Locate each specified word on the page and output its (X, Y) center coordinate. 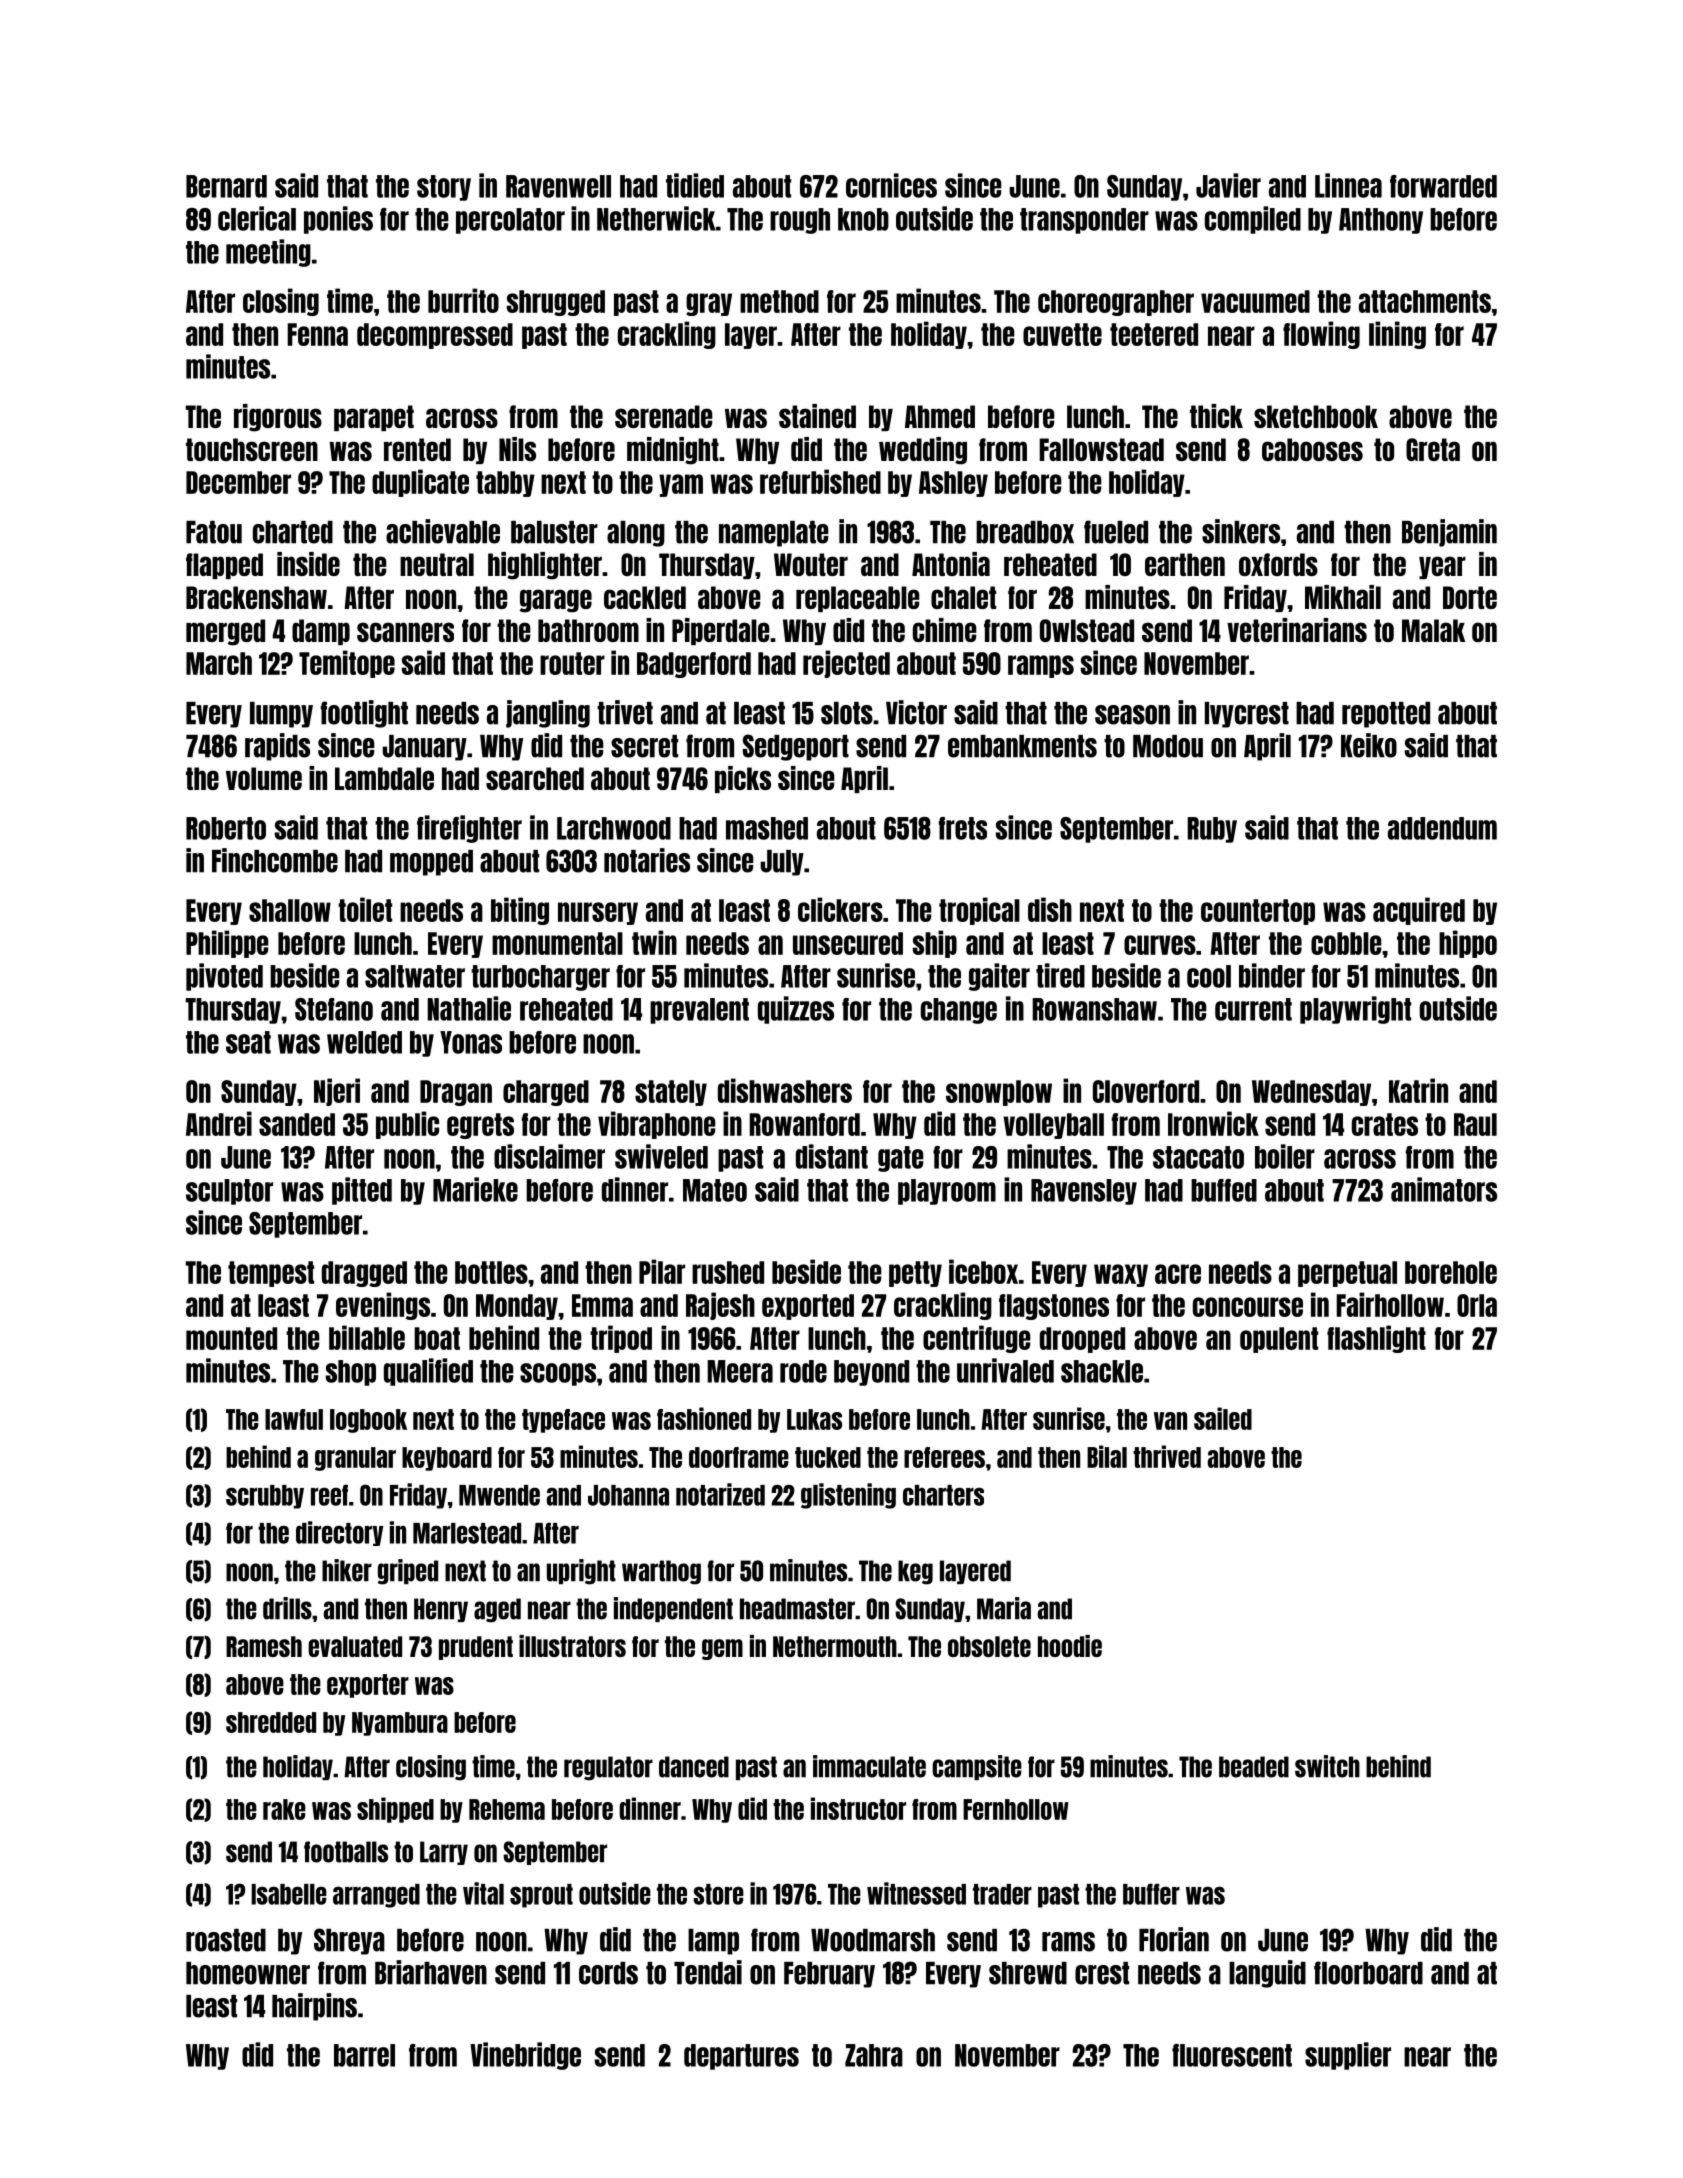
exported (808, 1307)
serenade (664, 416)
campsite (977, 1767)
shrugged (555, 303)
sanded (297, 1124)
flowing (1321, 335)
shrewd (1028, 1973)
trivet (625, 712)
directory (339, 1533)
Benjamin (1449, 533)
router (572, 663)
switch (1327, 1766)
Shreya (349, 1941)
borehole (1451, 1272)
